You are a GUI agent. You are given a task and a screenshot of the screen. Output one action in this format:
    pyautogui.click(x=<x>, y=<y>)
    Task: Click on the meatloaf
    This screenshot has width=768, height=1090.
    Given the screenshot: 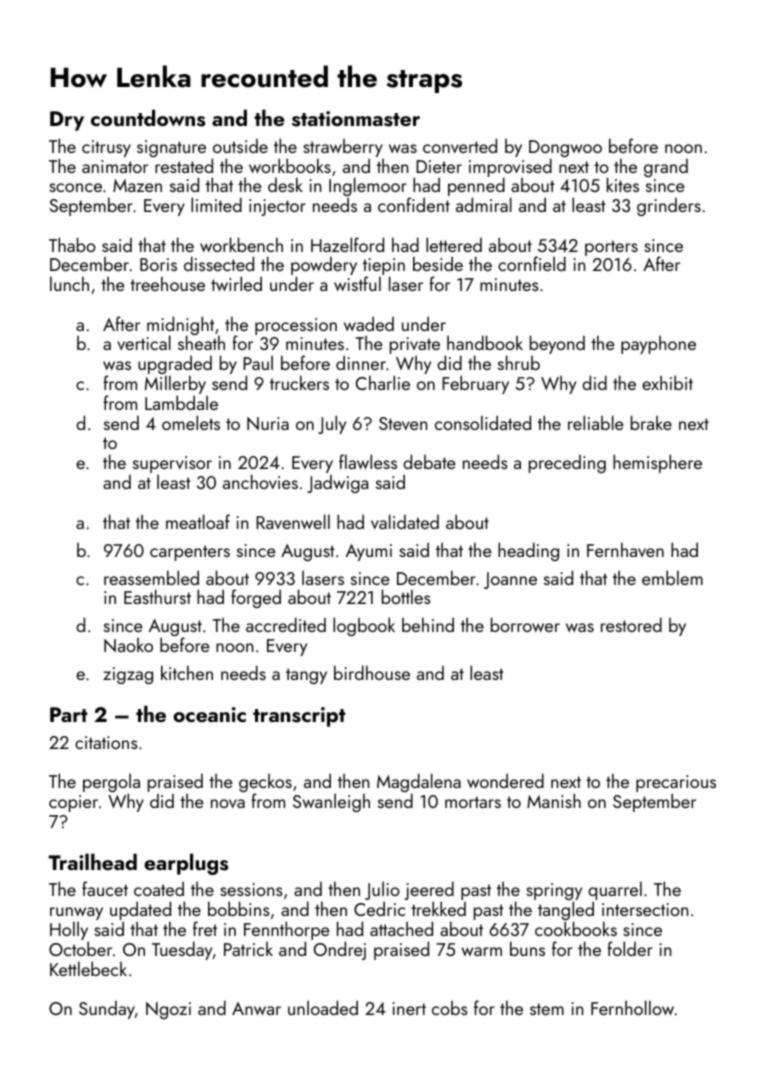 What is the action you would take?
    pyautogui.click(x=198, y=521)
